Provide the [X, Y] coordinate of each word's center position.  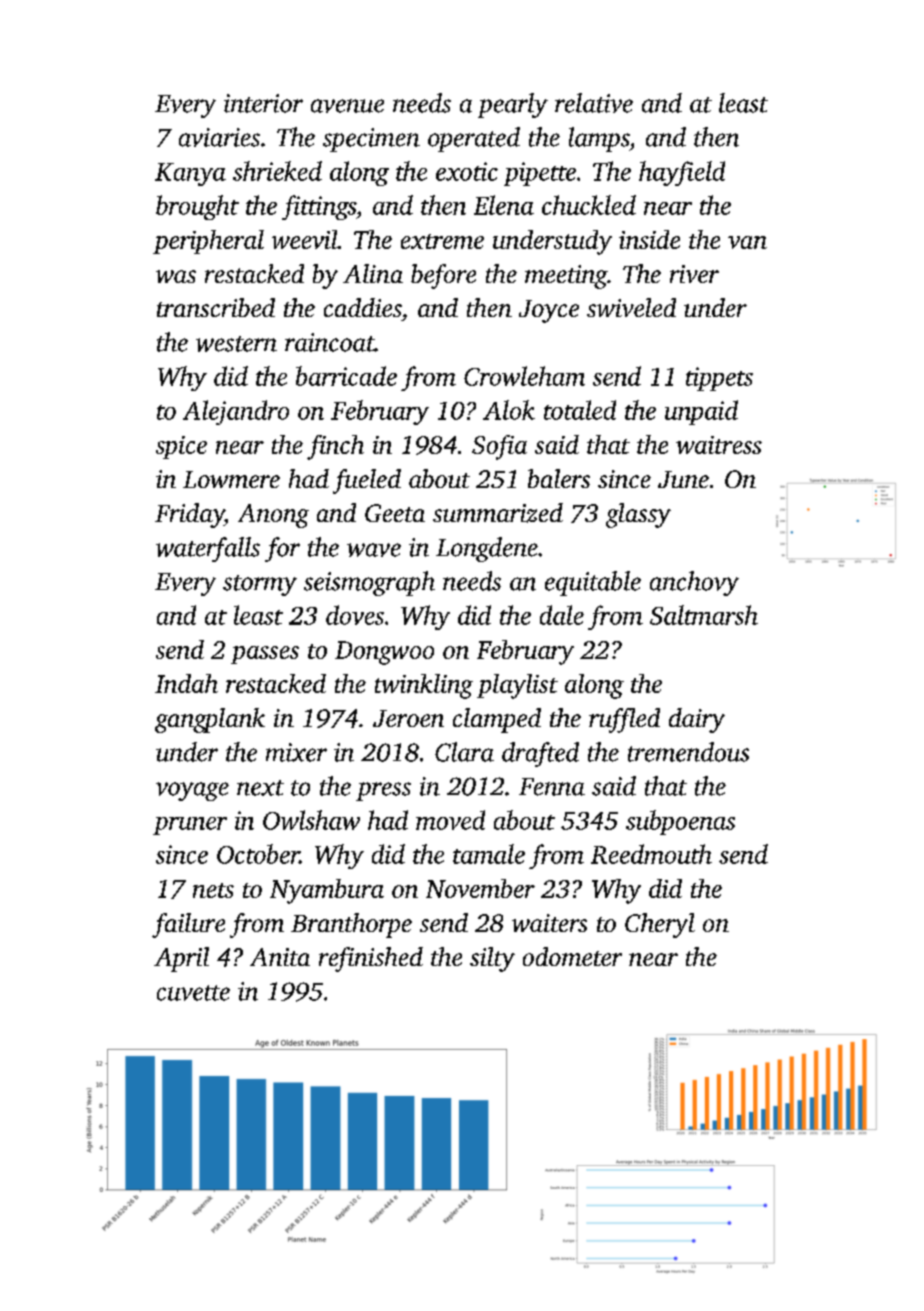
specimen [371, 140]
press [383, 791]
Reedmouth [651, 854]
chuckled [589, 205]
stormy [260, 585]
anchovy [694, 583]
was [176, 276]
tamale [489, 854]
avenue [347, 106]
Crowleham [524, 376]
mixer [296, 752]
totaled [580, 410]
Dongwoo [384, 653]
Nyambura [327, 891]
